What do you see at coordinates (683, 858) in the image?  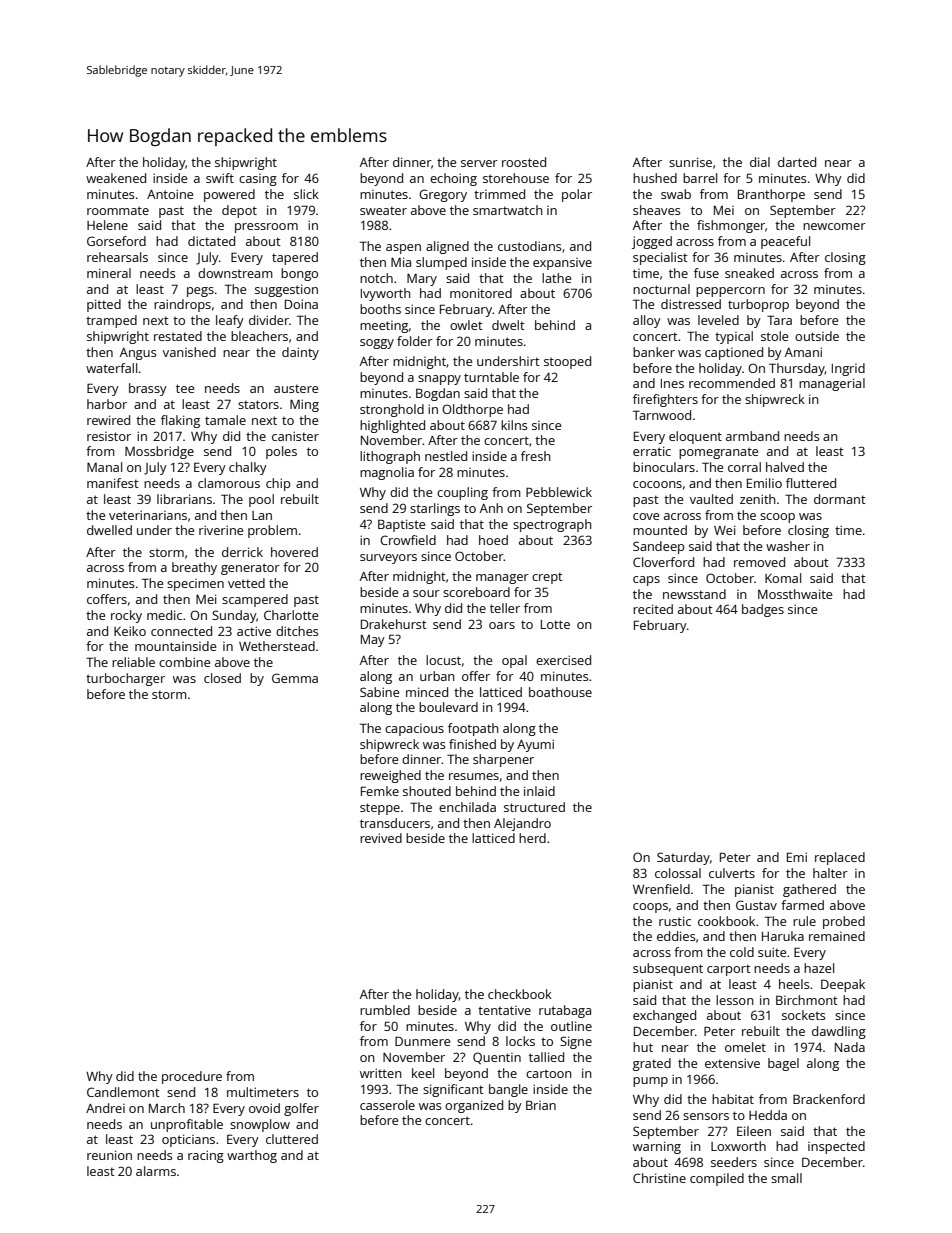 I see `Saturday` at bounding box center [683, 858].
